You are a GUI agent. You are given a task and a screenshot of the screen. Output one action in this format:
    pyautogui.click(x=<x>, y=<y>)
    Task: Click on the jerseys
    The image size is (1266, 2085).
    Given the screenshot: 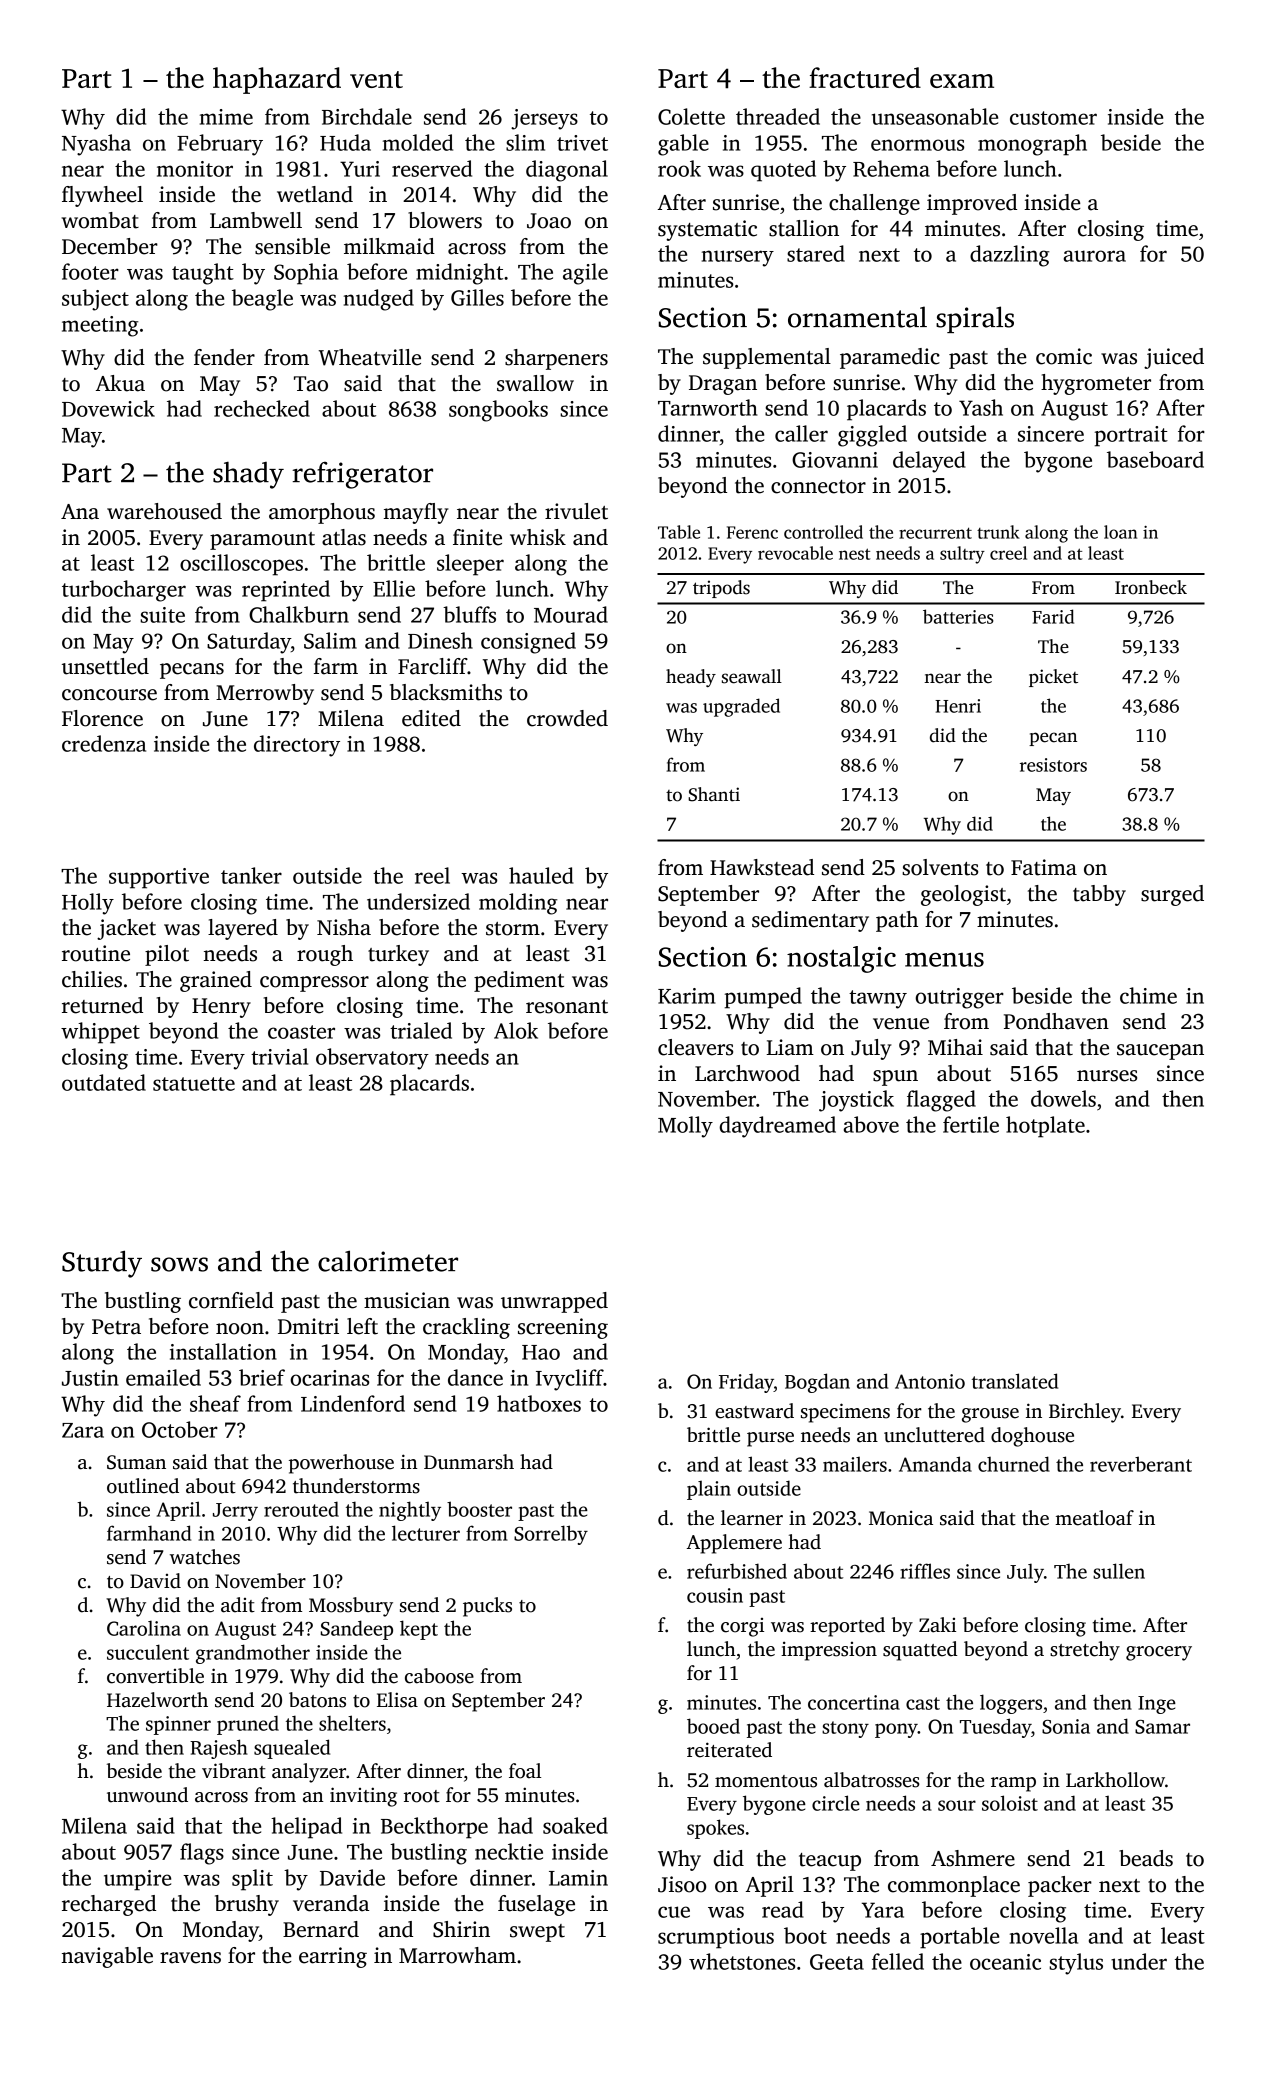 What is the action you would take?
    pyautogui.click(x=544, y=119)
